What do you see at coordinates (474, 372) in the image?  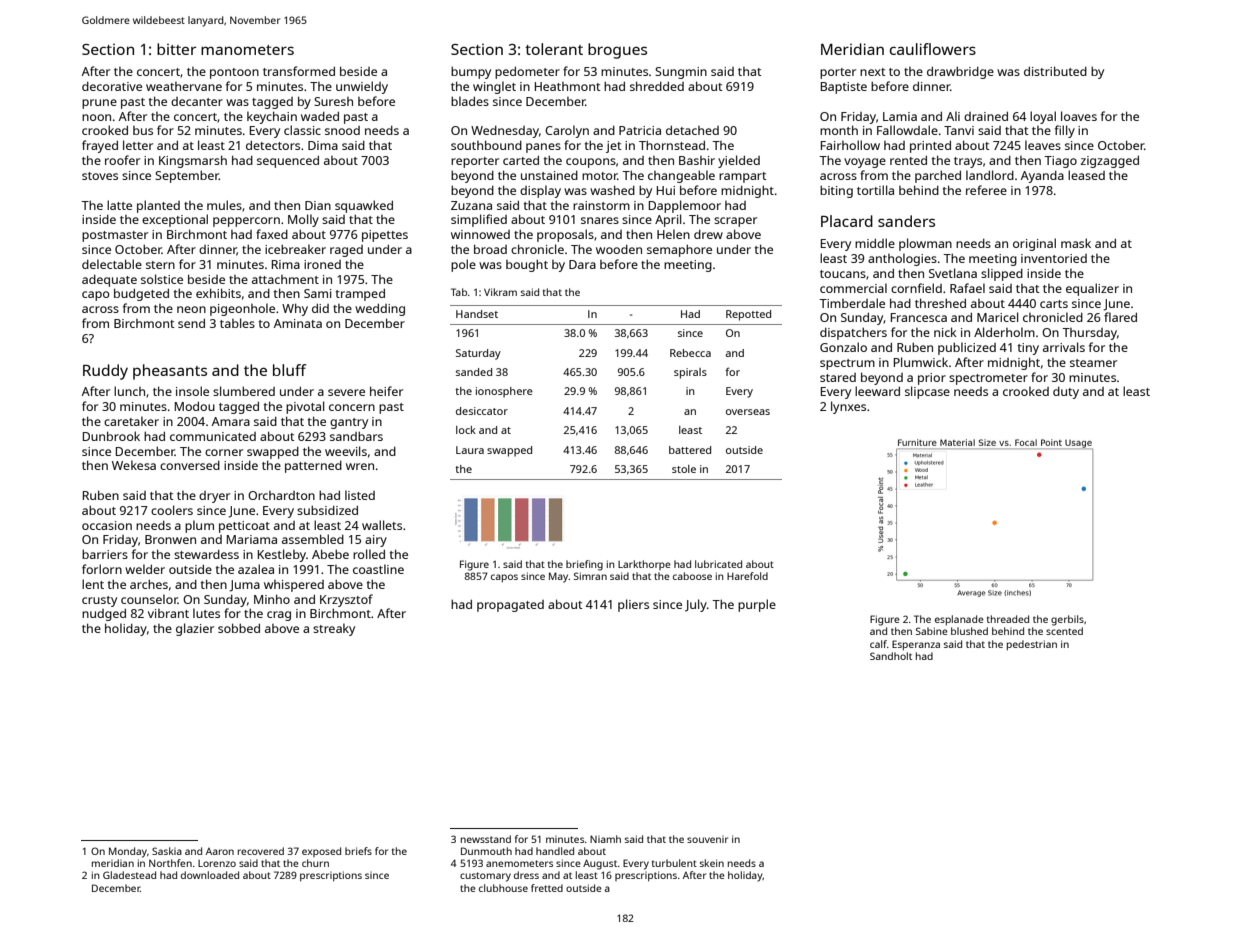 I see `sanded` at bounding box center [474, 372].
